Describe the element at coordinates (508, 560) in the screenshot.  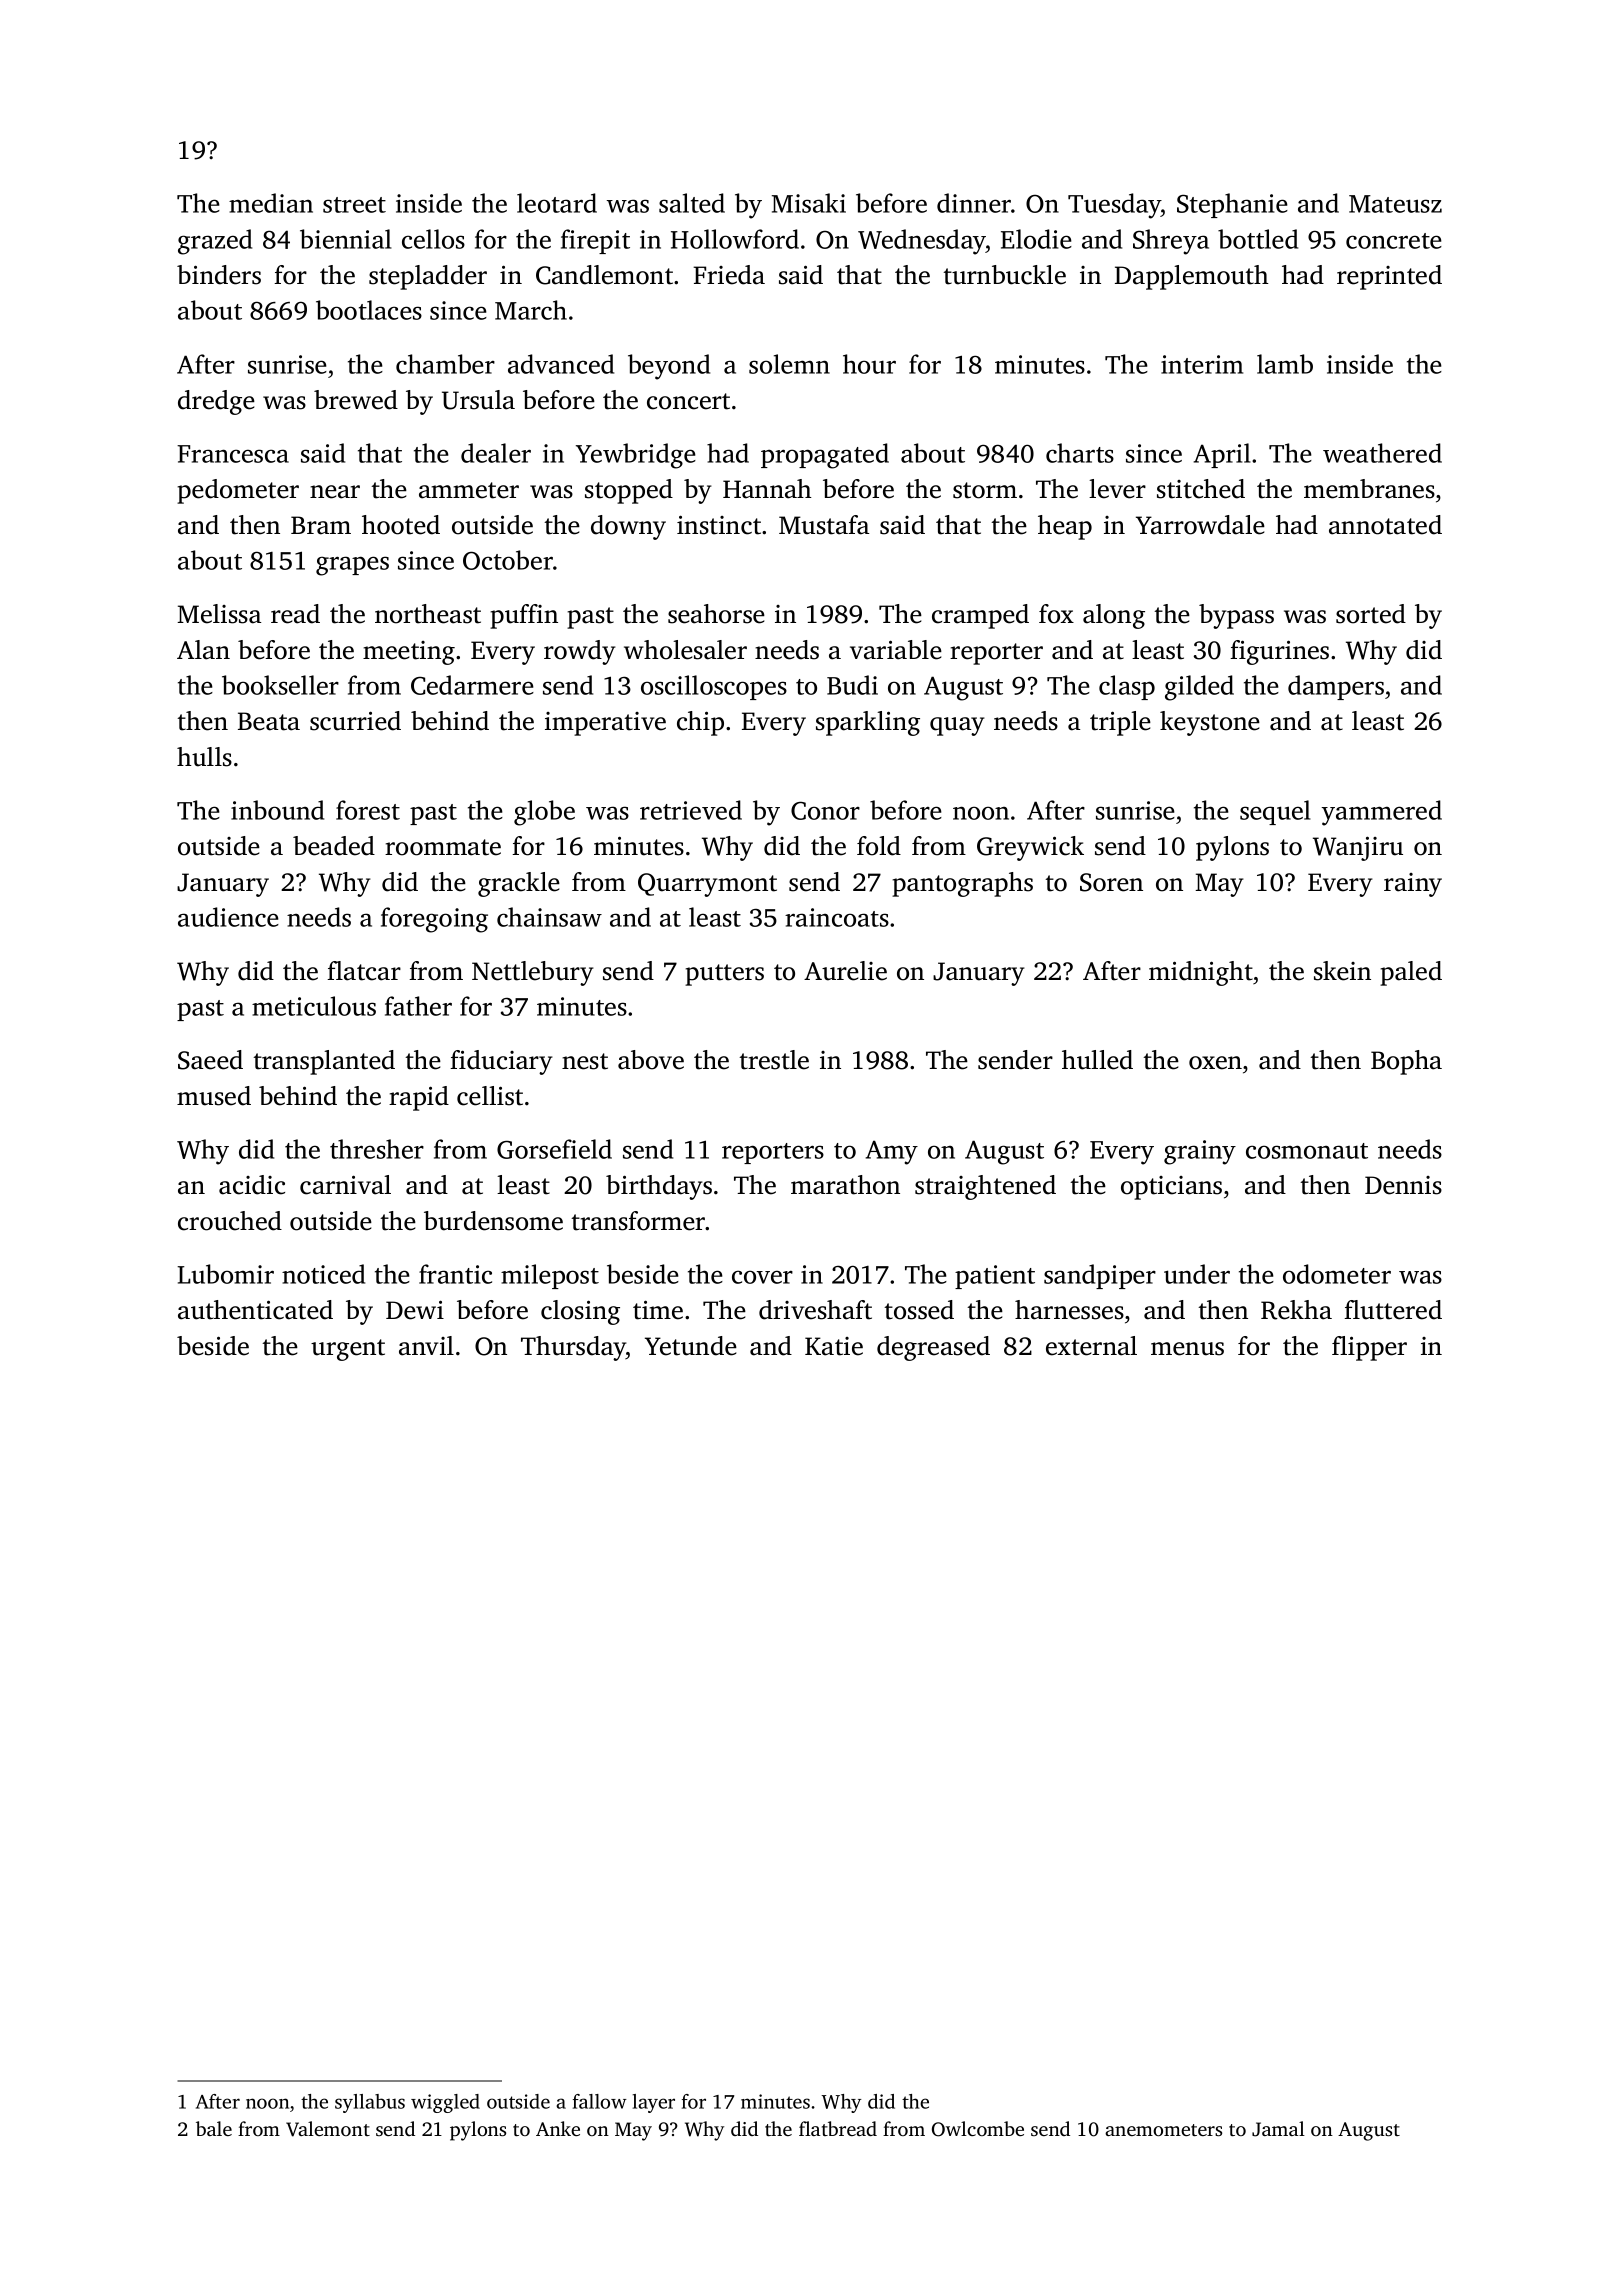
I see `October` at that location.
